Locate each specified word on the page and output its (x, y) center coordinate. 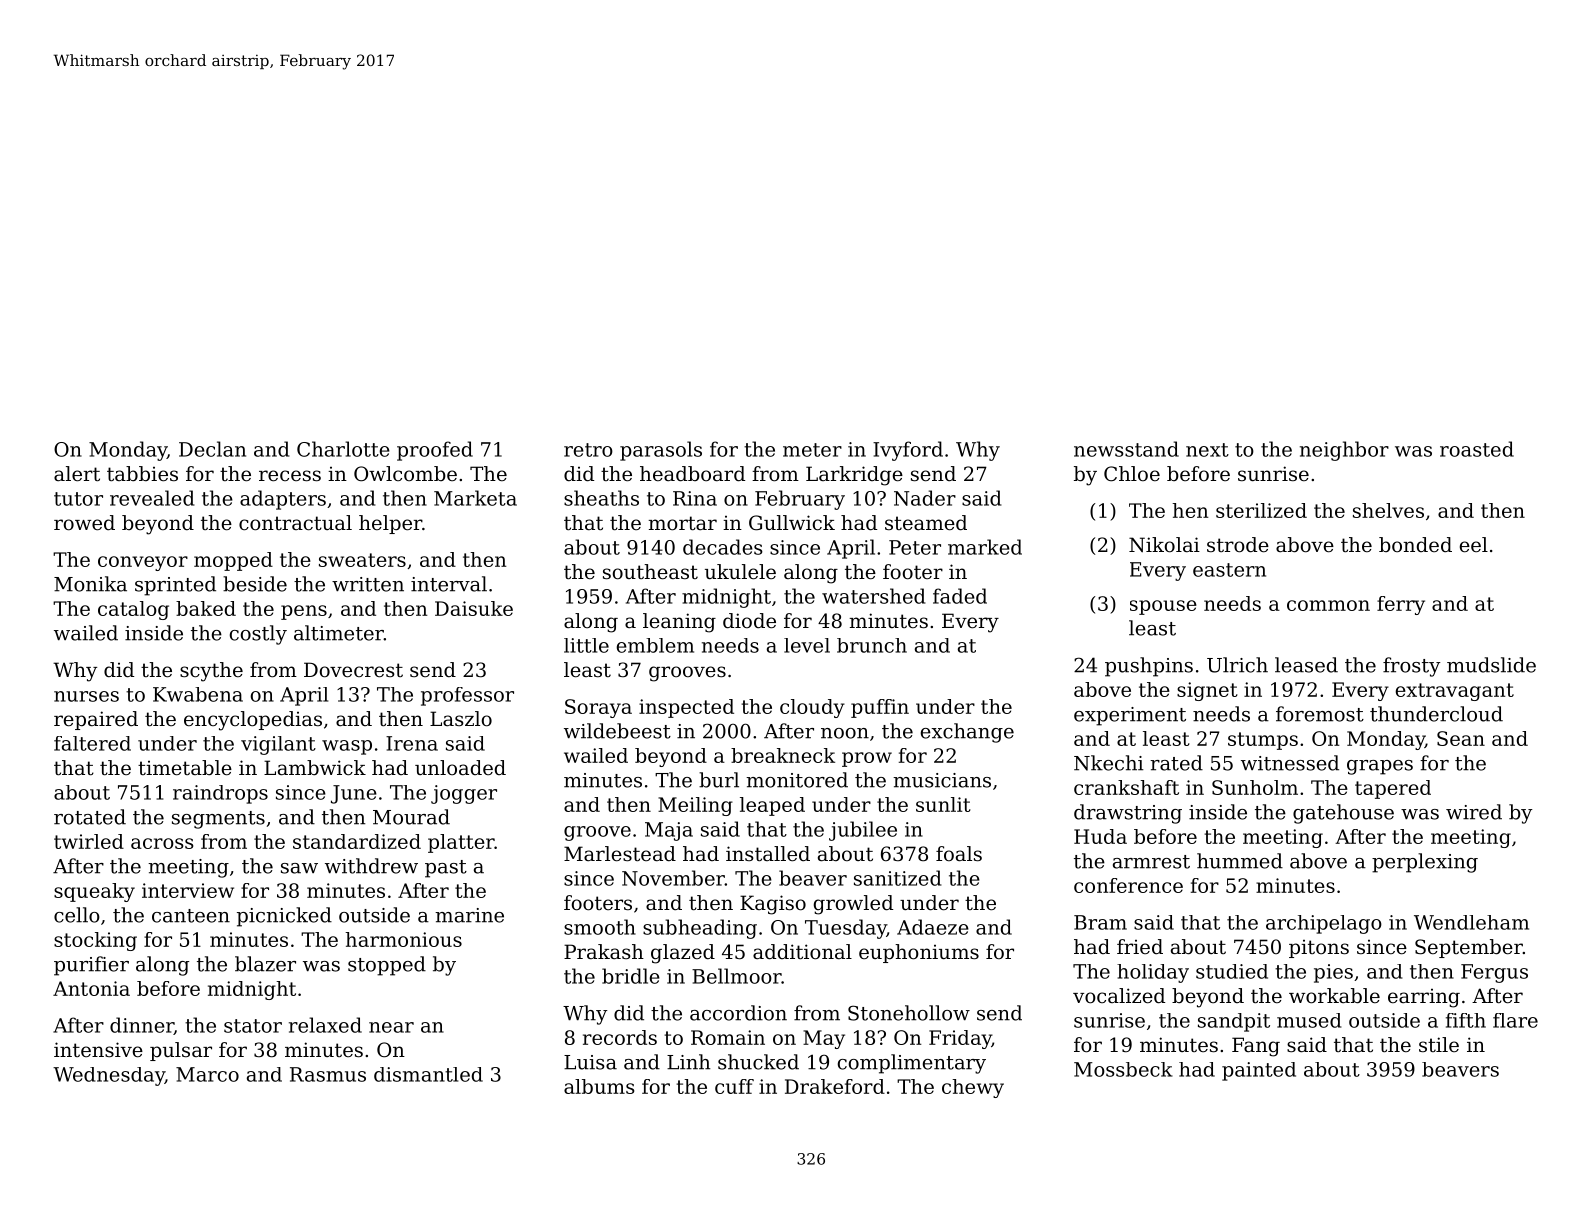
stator (253, 1026)
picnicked (284, 917)
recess (290, 476)
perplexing (1425, 863)
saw (299, 868)
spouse (1163, 607)
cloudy (812, 708)
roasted (1477, 449)
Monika (90, 584)
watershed (873, 596)
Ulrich (1237, 665)
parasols (661, 451)
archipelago (1324, 924)
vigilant (278, 745)
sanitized (897, 878)
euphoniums (919, 953)
